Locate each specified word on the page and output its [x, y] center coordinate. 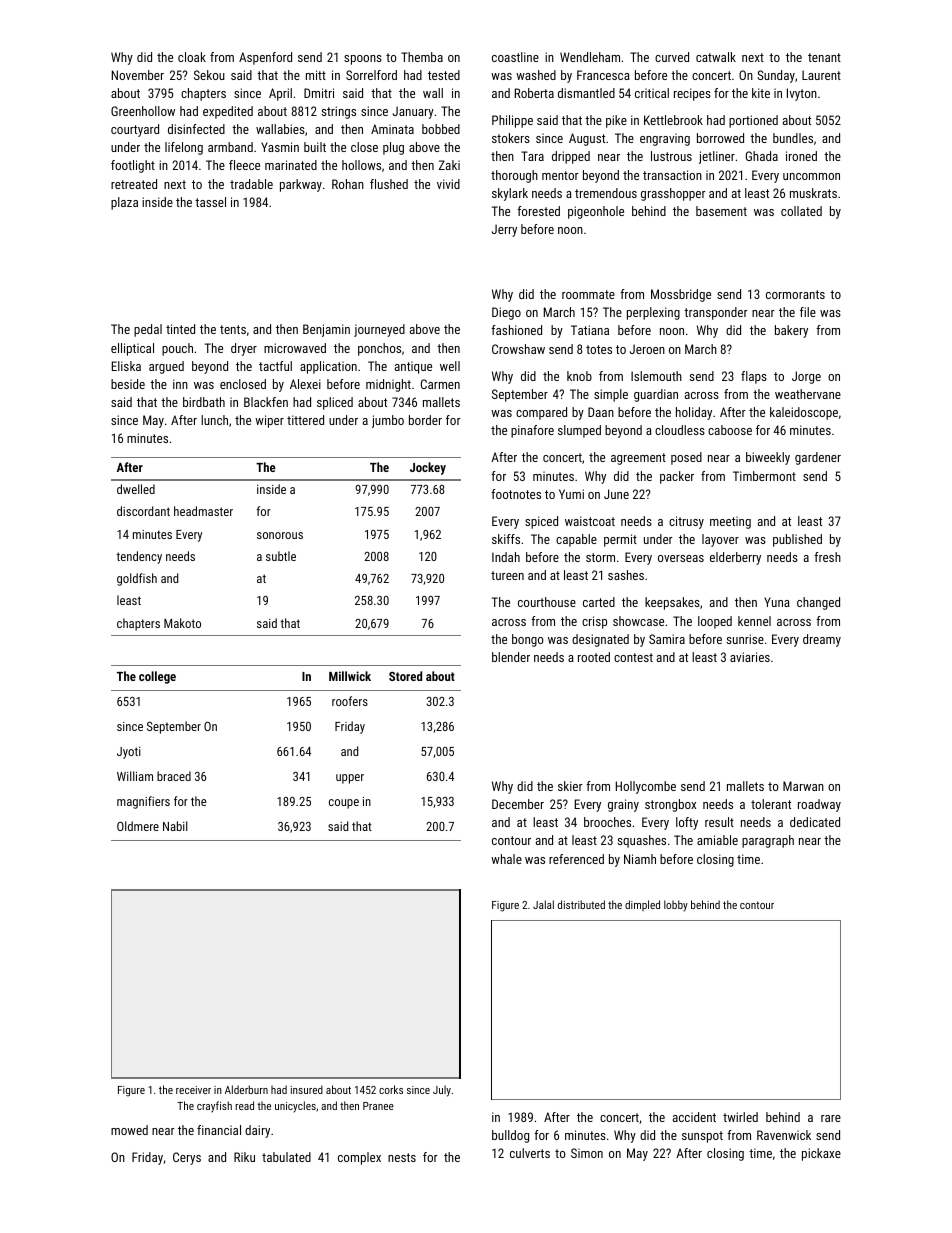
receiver [193, 1090]
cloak [192, 57]
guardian [656, 395]
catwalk [716, 57]
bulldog [510, 1136]
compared [541, 413]
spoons [363, 60]
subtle [281, 556]
